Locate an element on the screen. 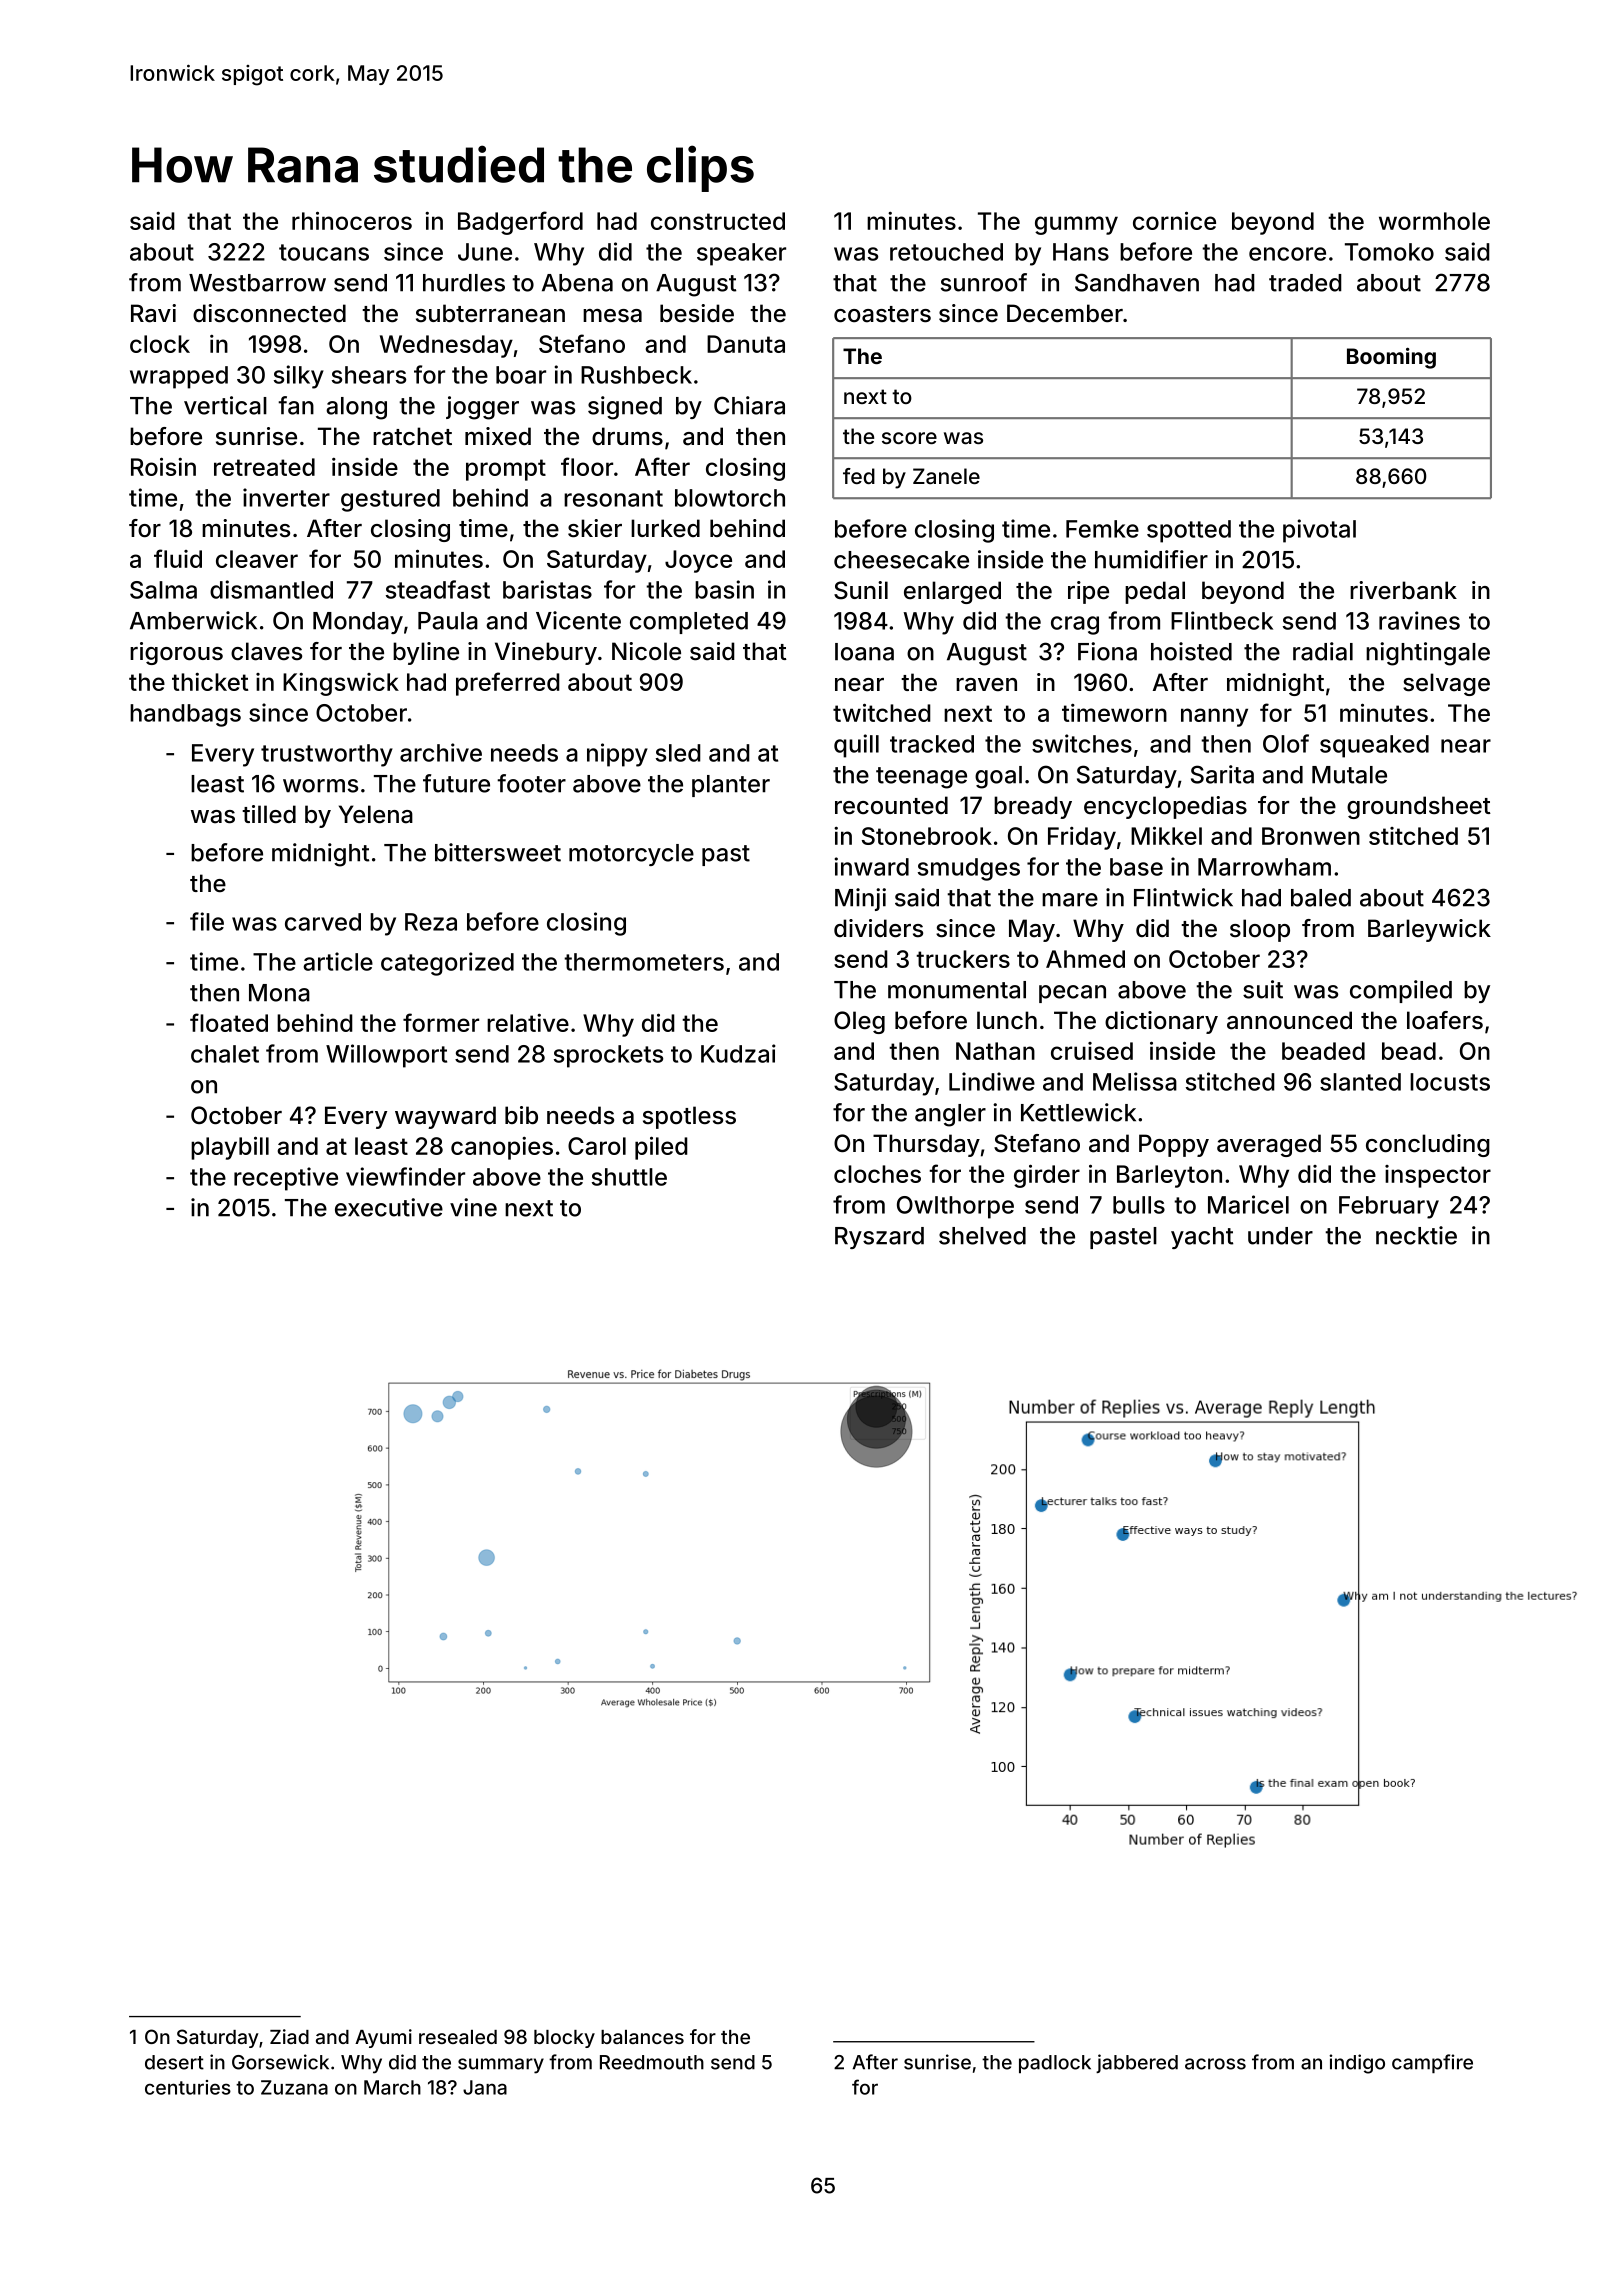 The height and width of the screenshot is (2292, 1620). rhinoceros is located at coordinates (352, 220).
